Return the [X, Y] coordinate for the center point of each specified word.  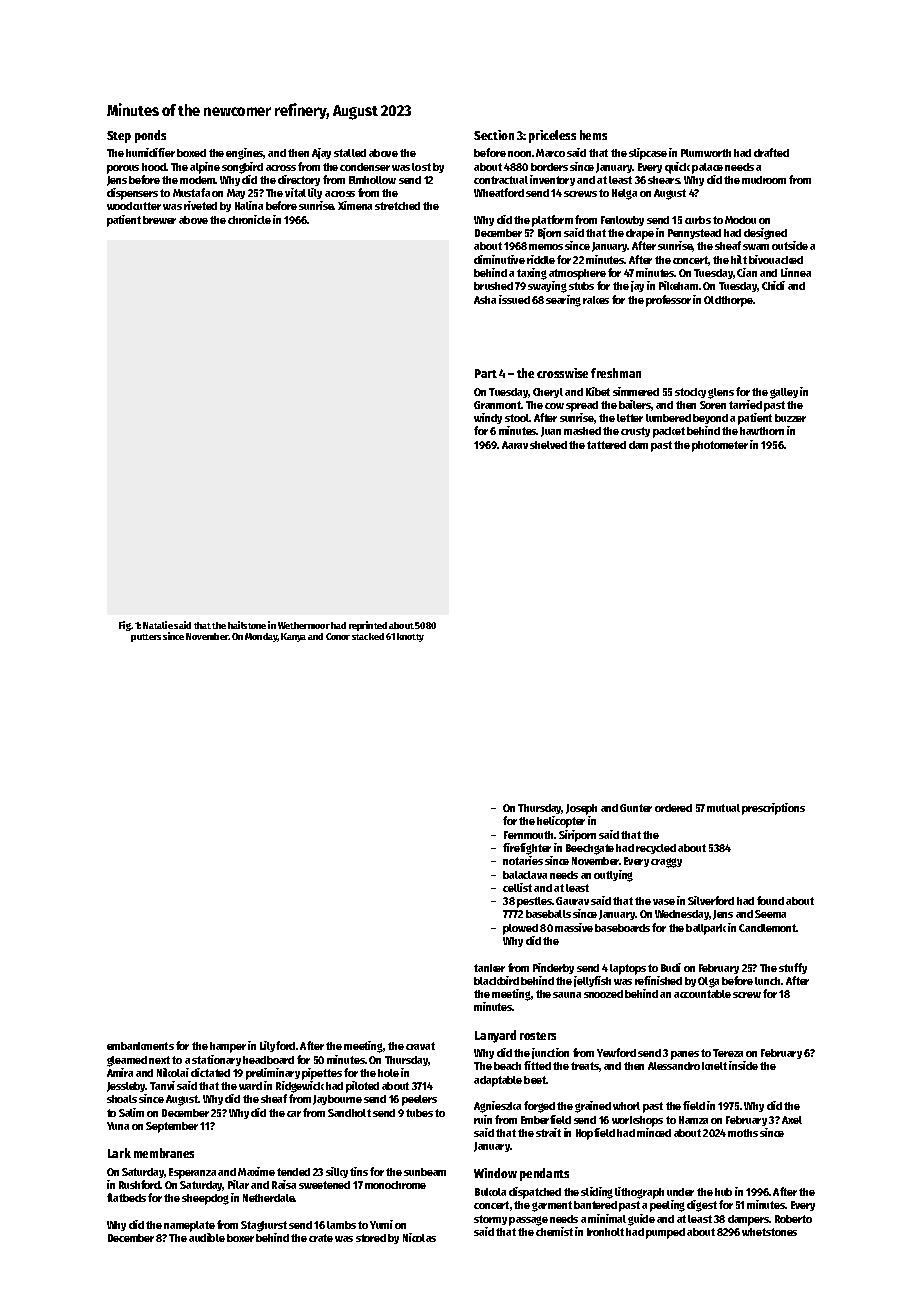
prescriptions [773, 809]
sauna [567, 995]
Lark [119, 1153]
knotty [410, 637]
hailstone [247, 625]
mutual [723, 808]
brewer [159, 220]
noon [519, 154]
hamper [228, 1047]
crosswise [562, 373]
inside [743, 1065]
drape [640, 234]
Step [119, 137]
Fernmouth [528, 835]
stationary [216, 1060]
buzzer [790, 418]
